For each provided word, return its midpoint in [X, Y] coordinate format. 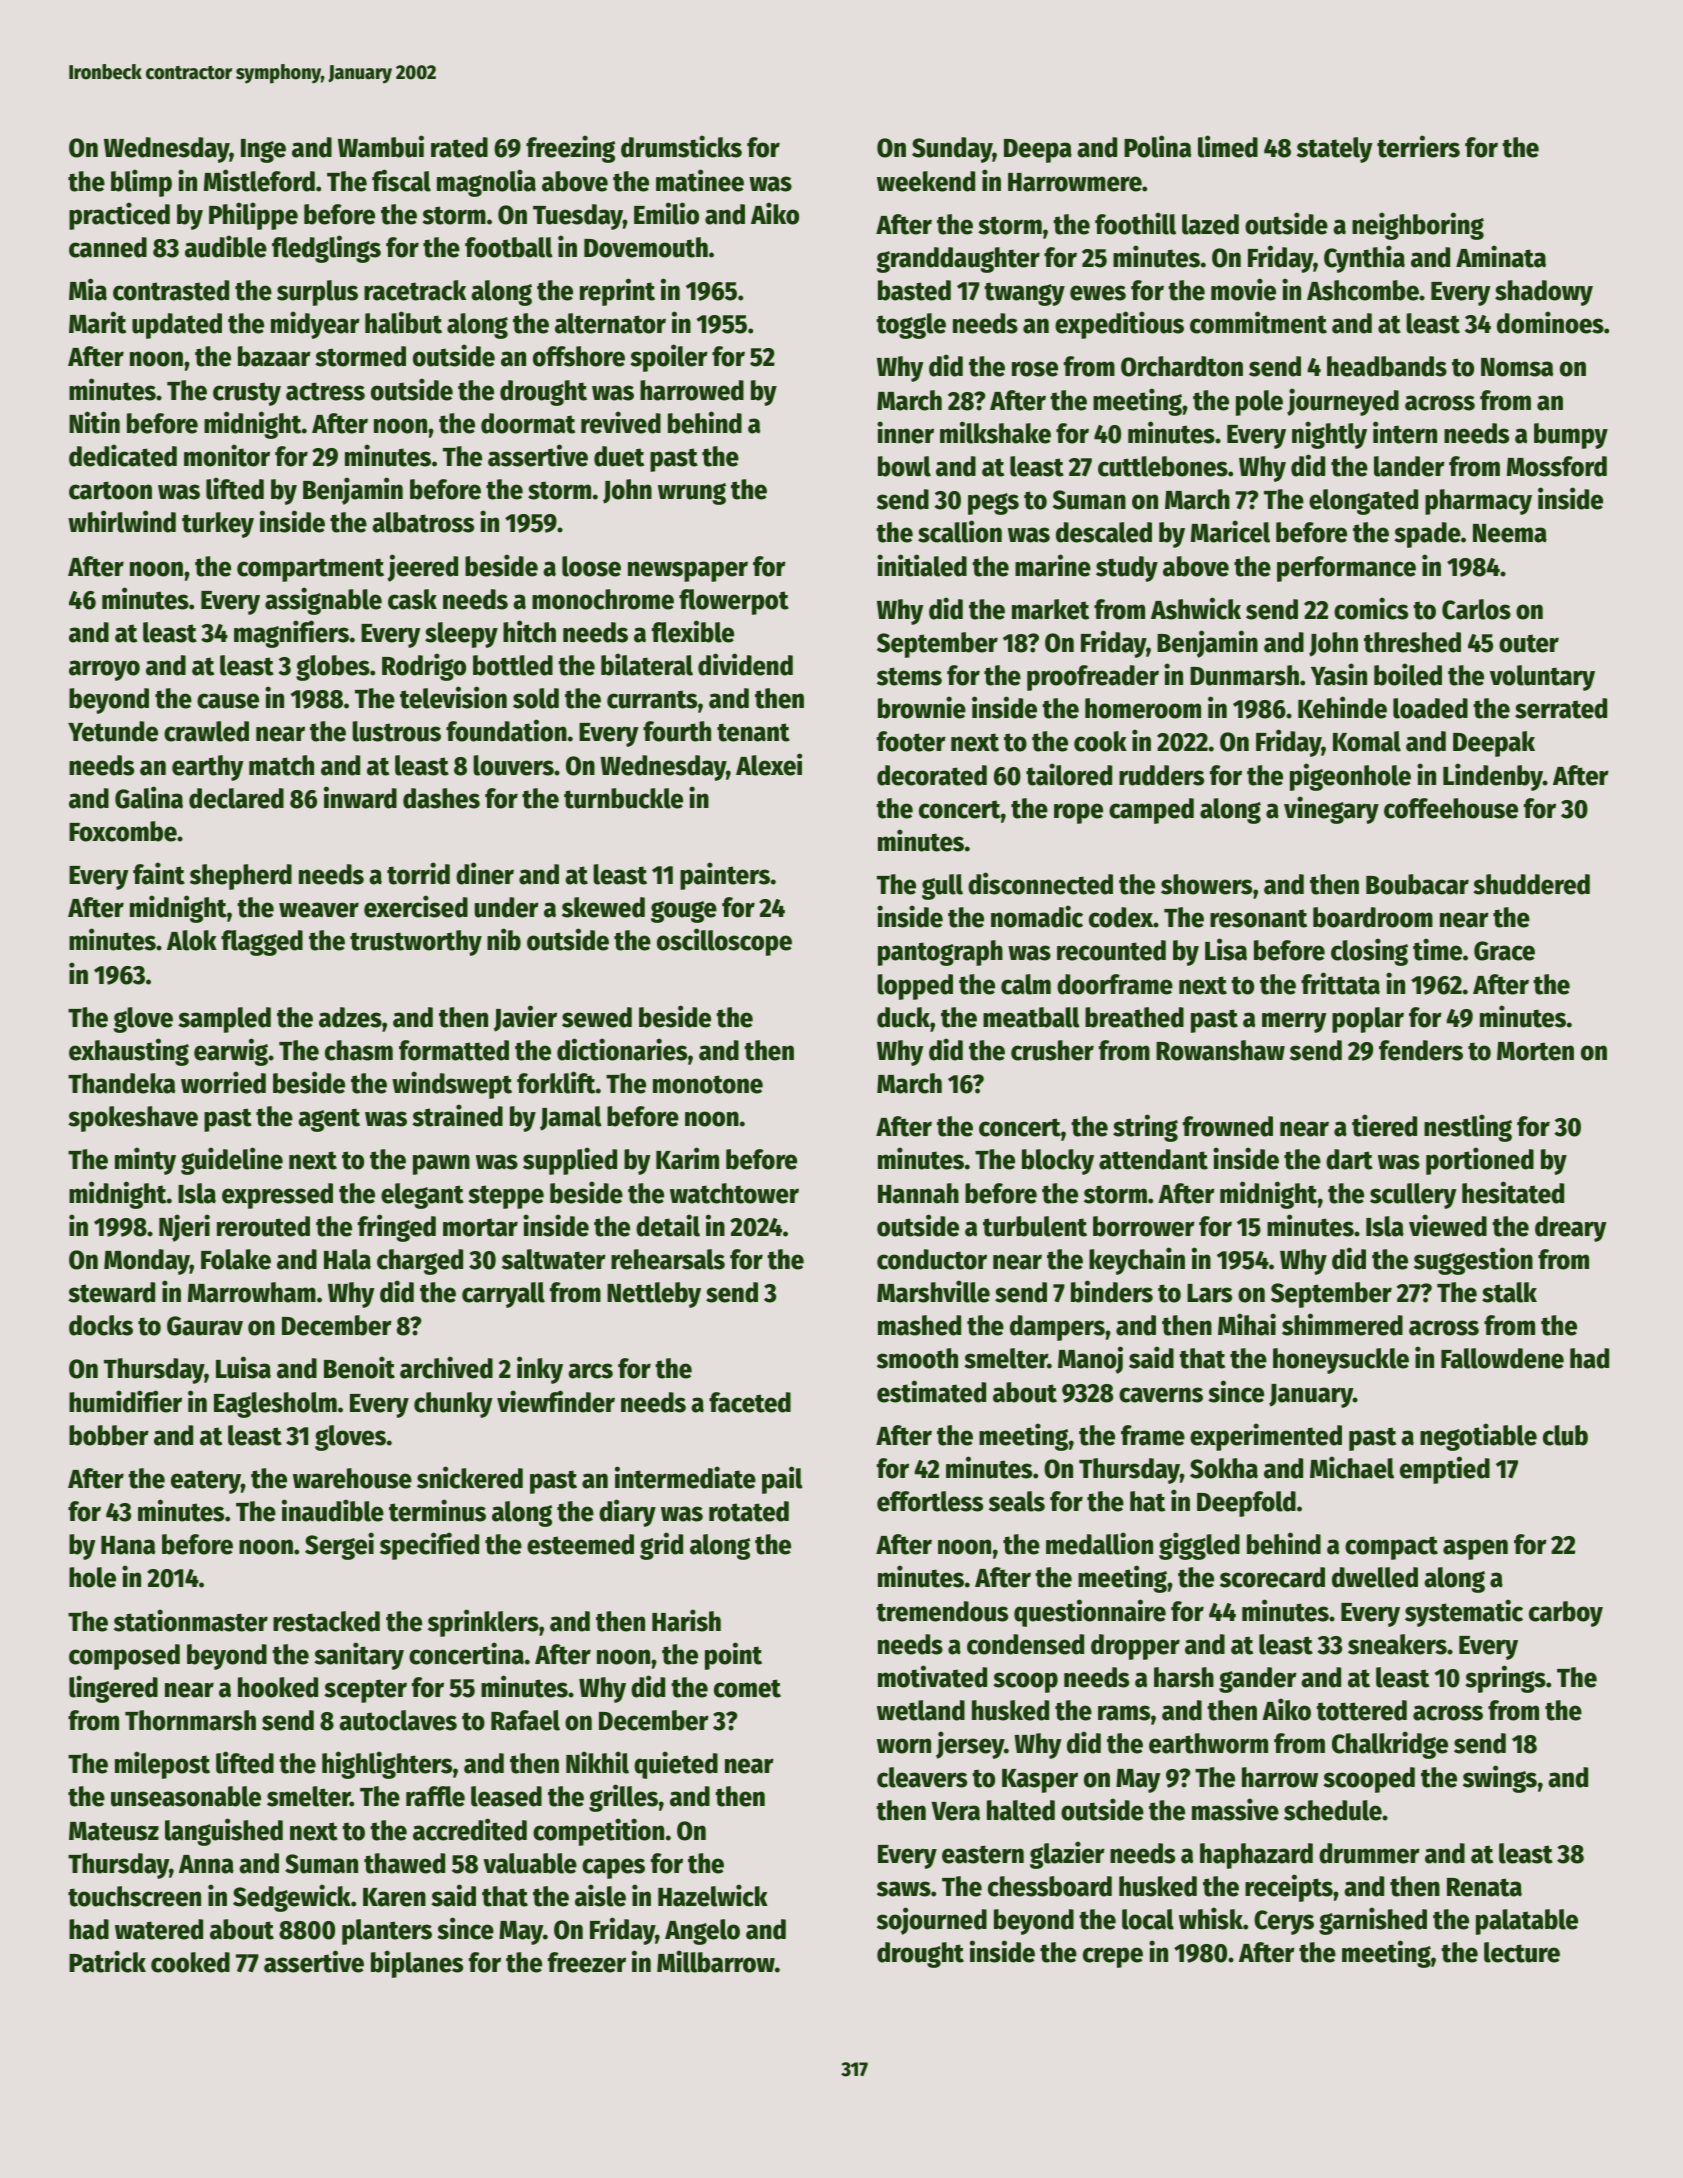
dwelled [1375, 1577]
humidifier [125, 1401]
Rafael [525, 1720]
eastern [983, 1854]
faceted [750, 1402]
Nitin [94, 422]
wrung [692, 494]
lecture [1522, 1952]
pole [1259, 403]
